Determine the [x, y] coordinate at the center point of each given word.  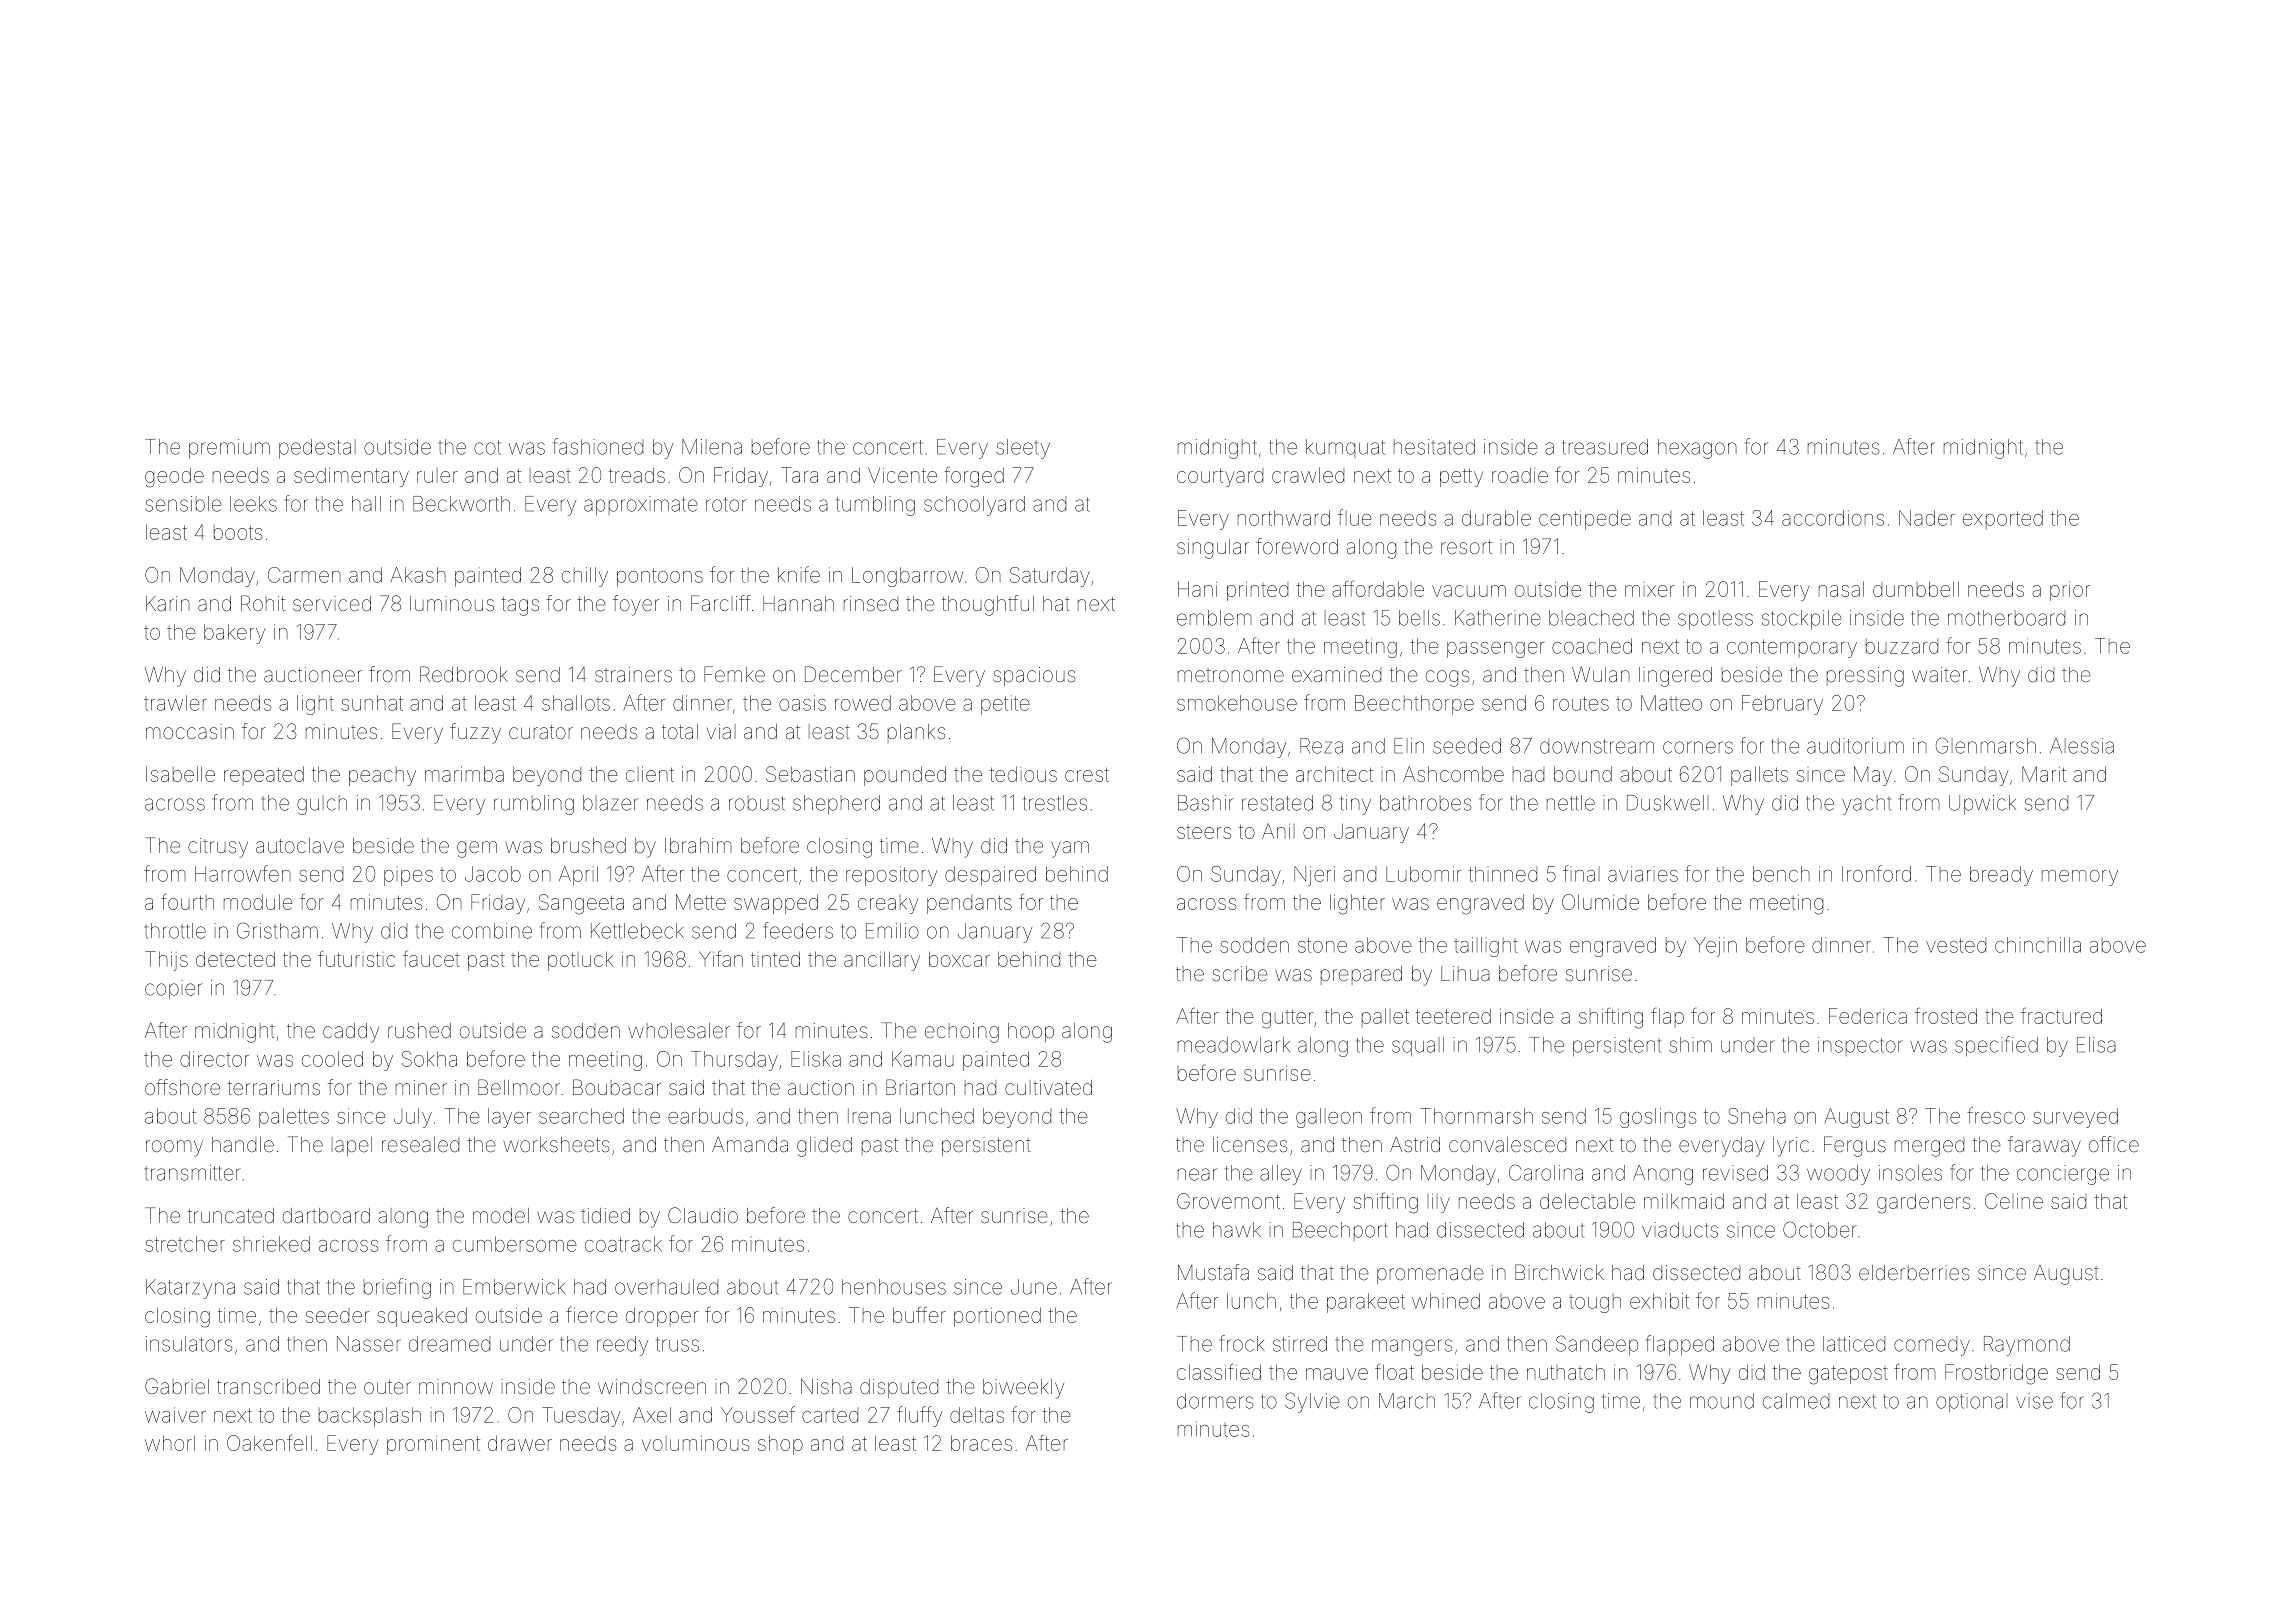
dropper [662, 1317]
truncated [230, 1215]
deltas [977, 1415]
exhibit [1659, 1301]
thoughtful [988, 605]
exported [2003, 519]
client [650, 774]
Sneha [1757, 1116]
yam [1070, 849]
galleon [1329, 1118]
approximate [641, 506]
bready [2001, 876]
